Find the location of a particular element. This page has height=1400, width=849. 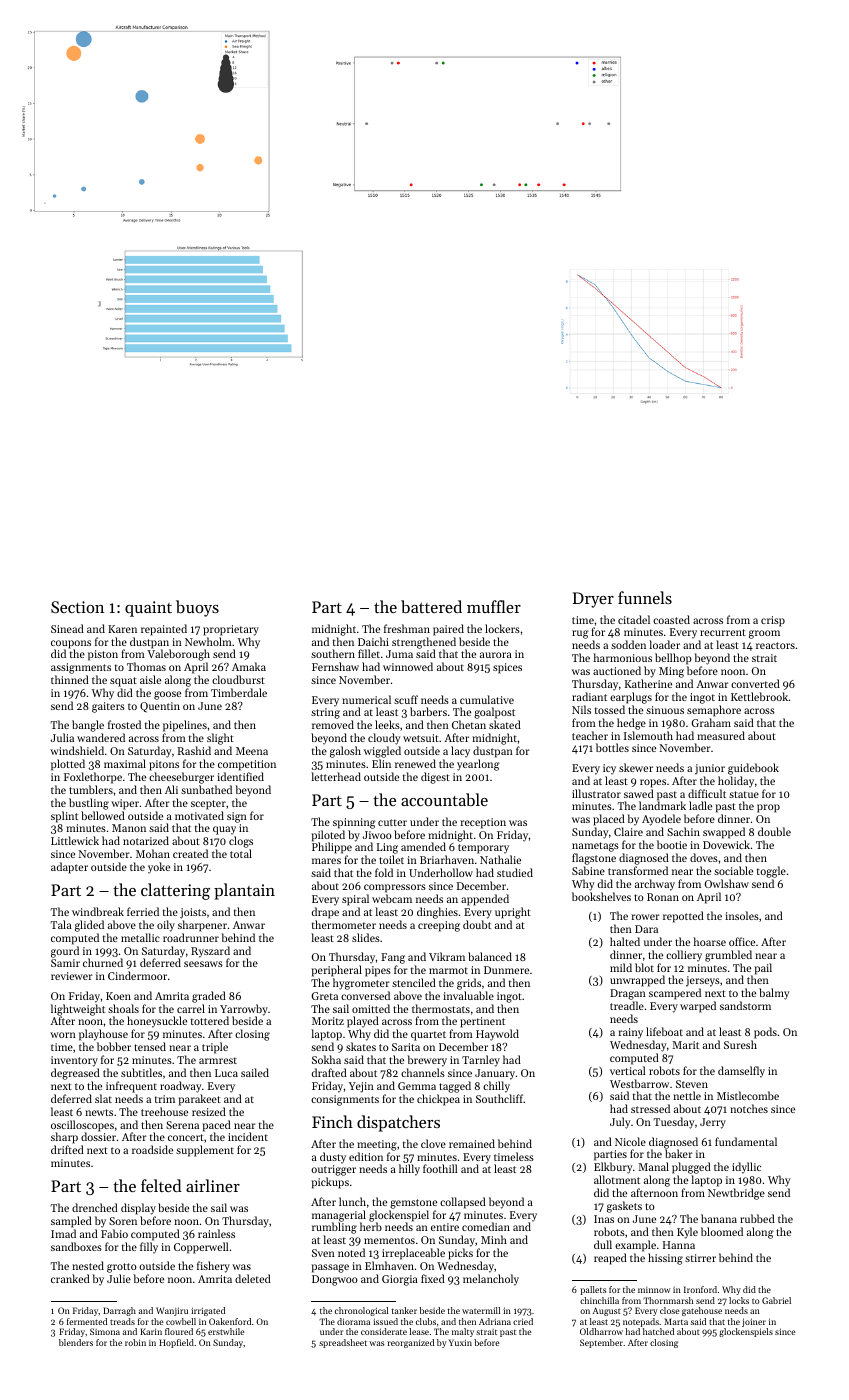

bookshelves is located at coordinates (601, 896).
